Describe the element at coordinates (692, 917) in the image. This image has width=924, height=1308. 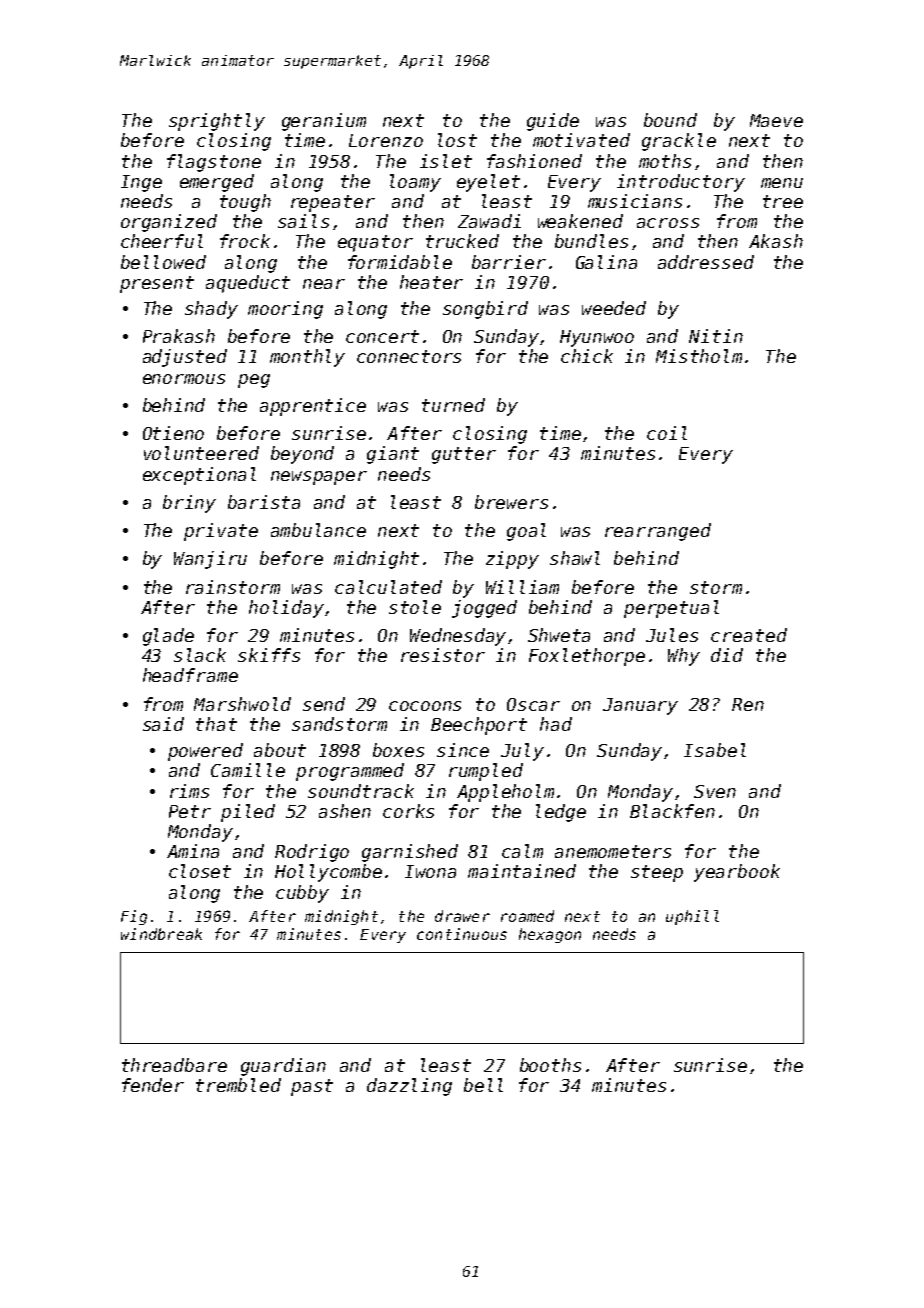
I see `uphill` at that location.
